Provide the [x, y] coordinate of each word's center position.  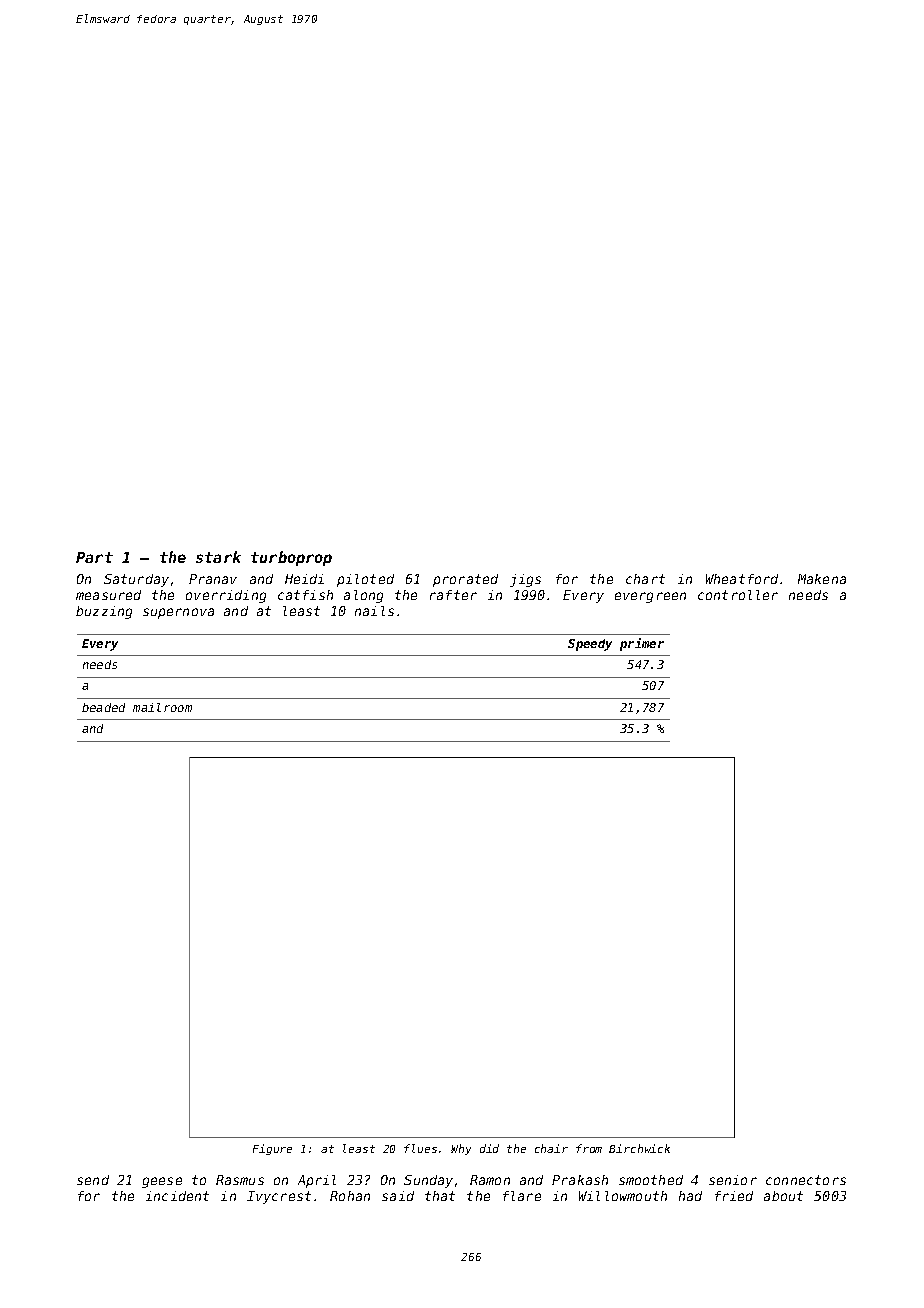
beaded [103, 707]
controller [738, 595]
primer [642, 644]
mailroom [162, 707]
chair [551, 1148]
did [489, 1148]
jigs [525, 580]
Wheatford [742, 579]
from [589, 1148]
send [93, 1180]
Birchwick [639, 1148]
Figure [272, 1149]
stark [218, 557]
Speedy [590, 645]
